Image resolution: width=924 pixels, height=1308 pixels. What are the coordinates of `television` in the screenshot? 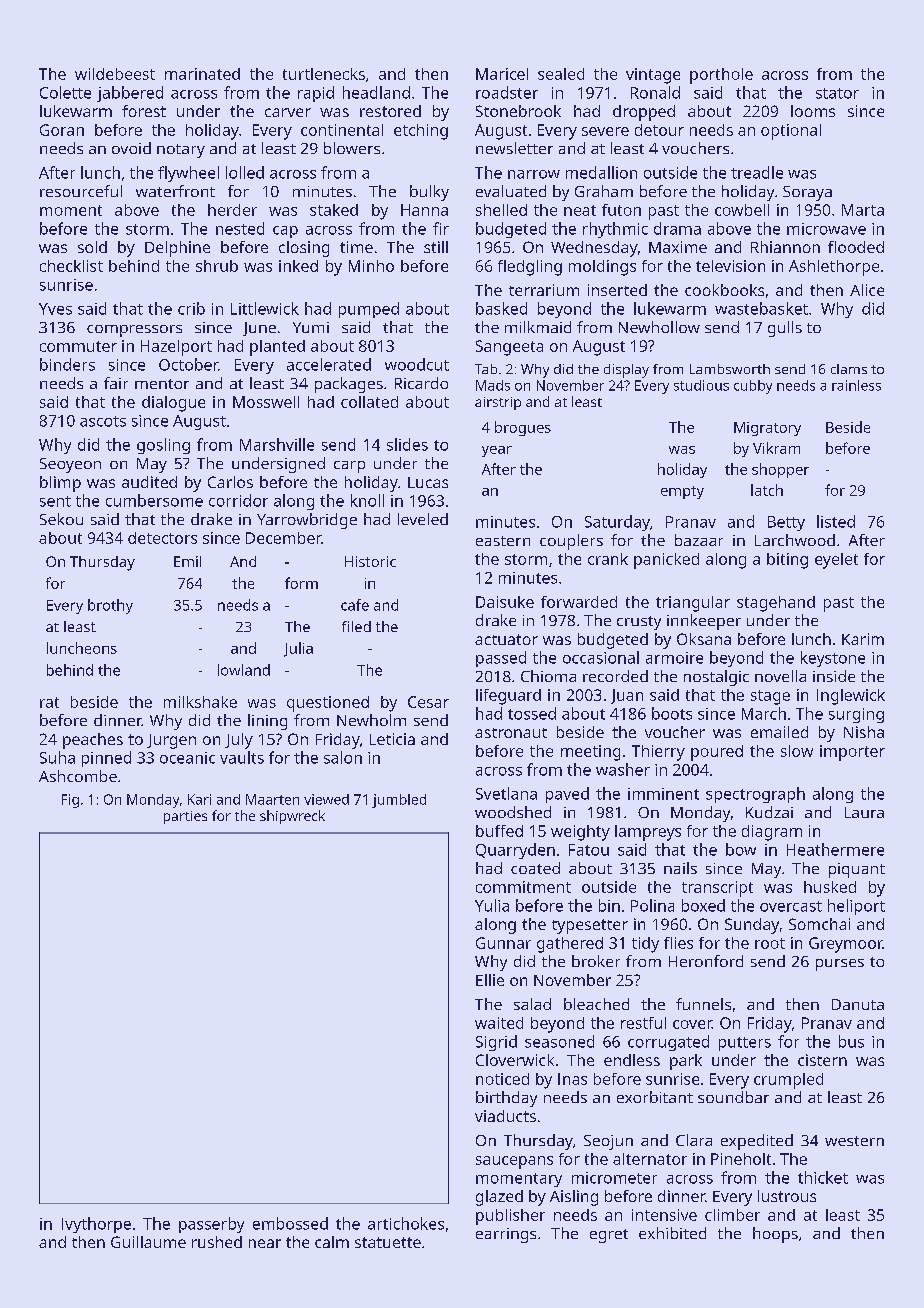 It's located at (730, 266).
